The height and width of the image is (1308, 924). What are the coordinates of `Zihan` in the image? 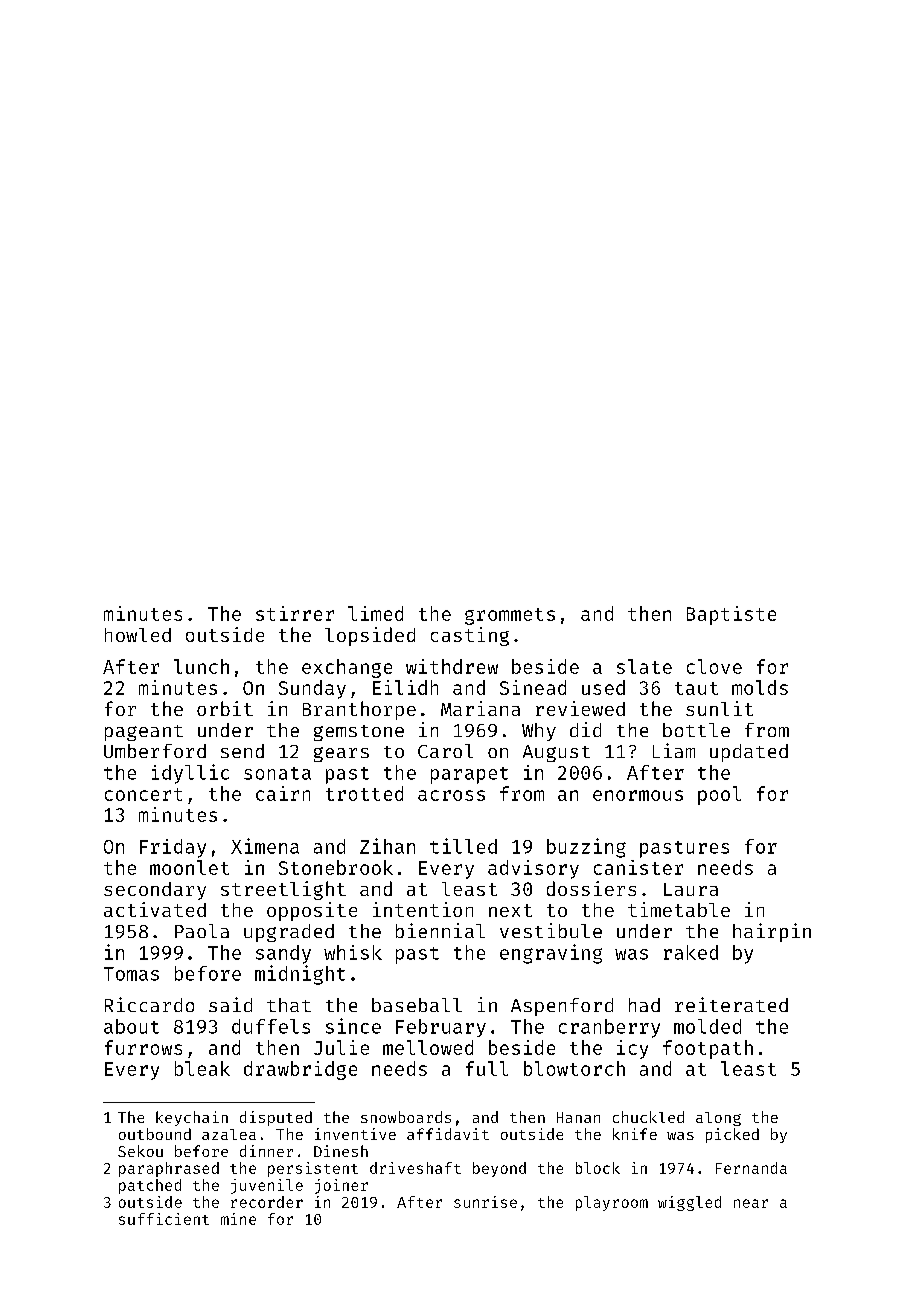 It's located at (387, 846).
